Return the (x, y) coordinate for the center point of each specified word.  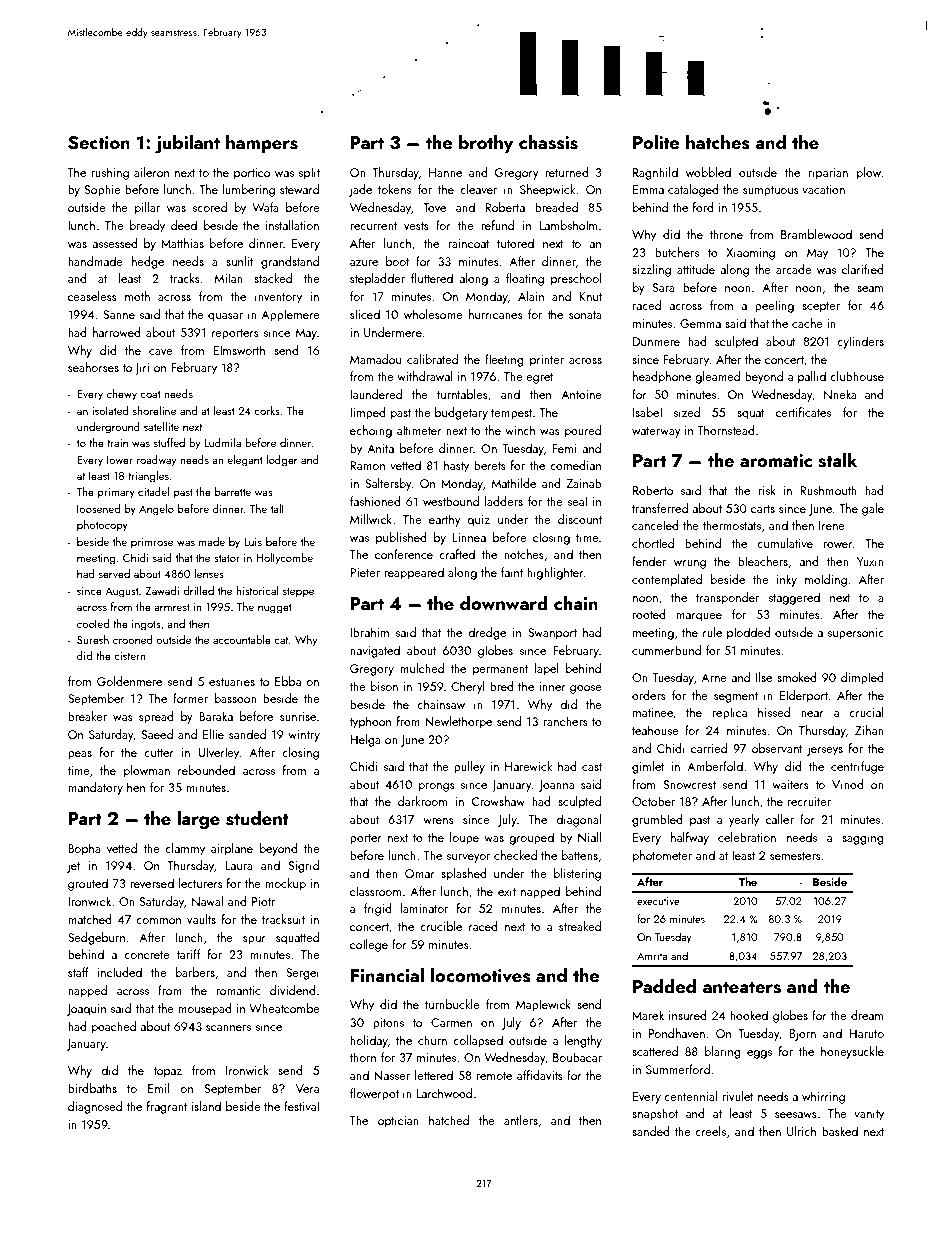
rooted (649, 614)
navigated (375, 651)
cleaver (478, 189)
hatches (718, 142)
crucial (866, 712)
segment (736, 697)
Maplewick (543, 1005)
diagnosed (95, 1107)
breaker (87, 716)
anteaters (742, 987)
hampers (262, 143)
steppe (298, 593)
